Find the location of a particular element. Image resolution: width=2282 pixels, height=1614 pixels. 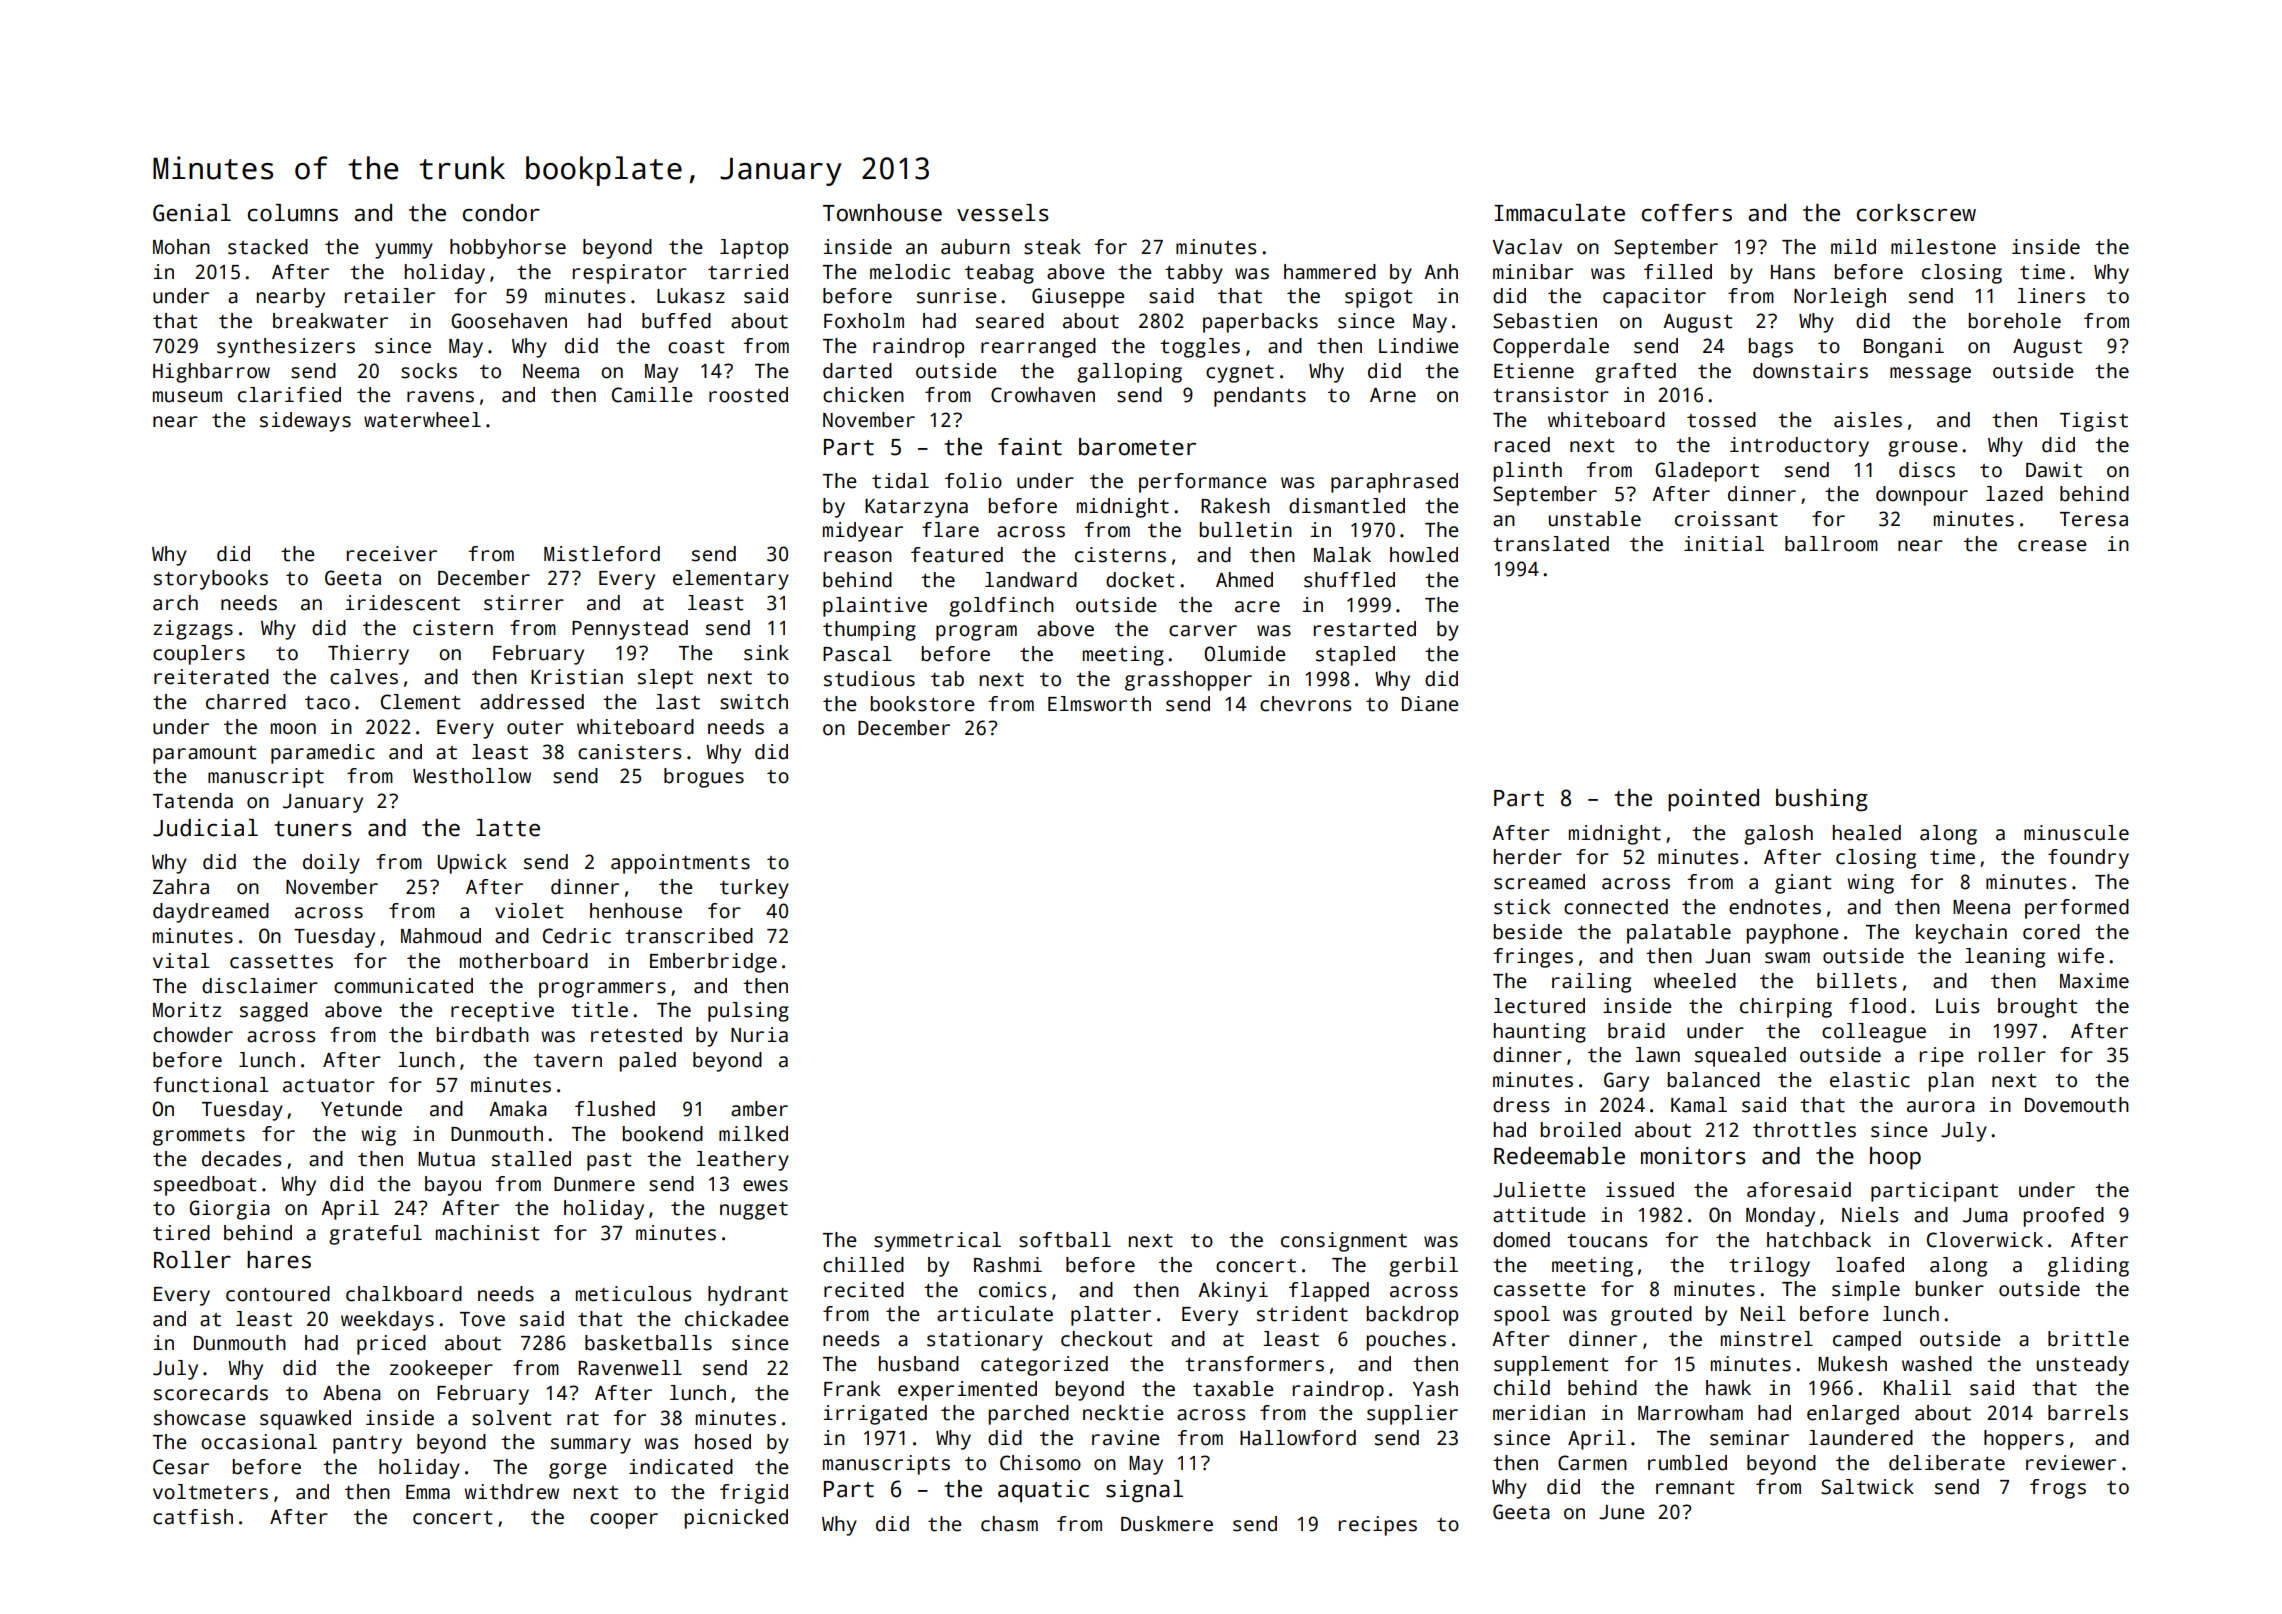

rumbled is located at coordinates (1687, 1463).
